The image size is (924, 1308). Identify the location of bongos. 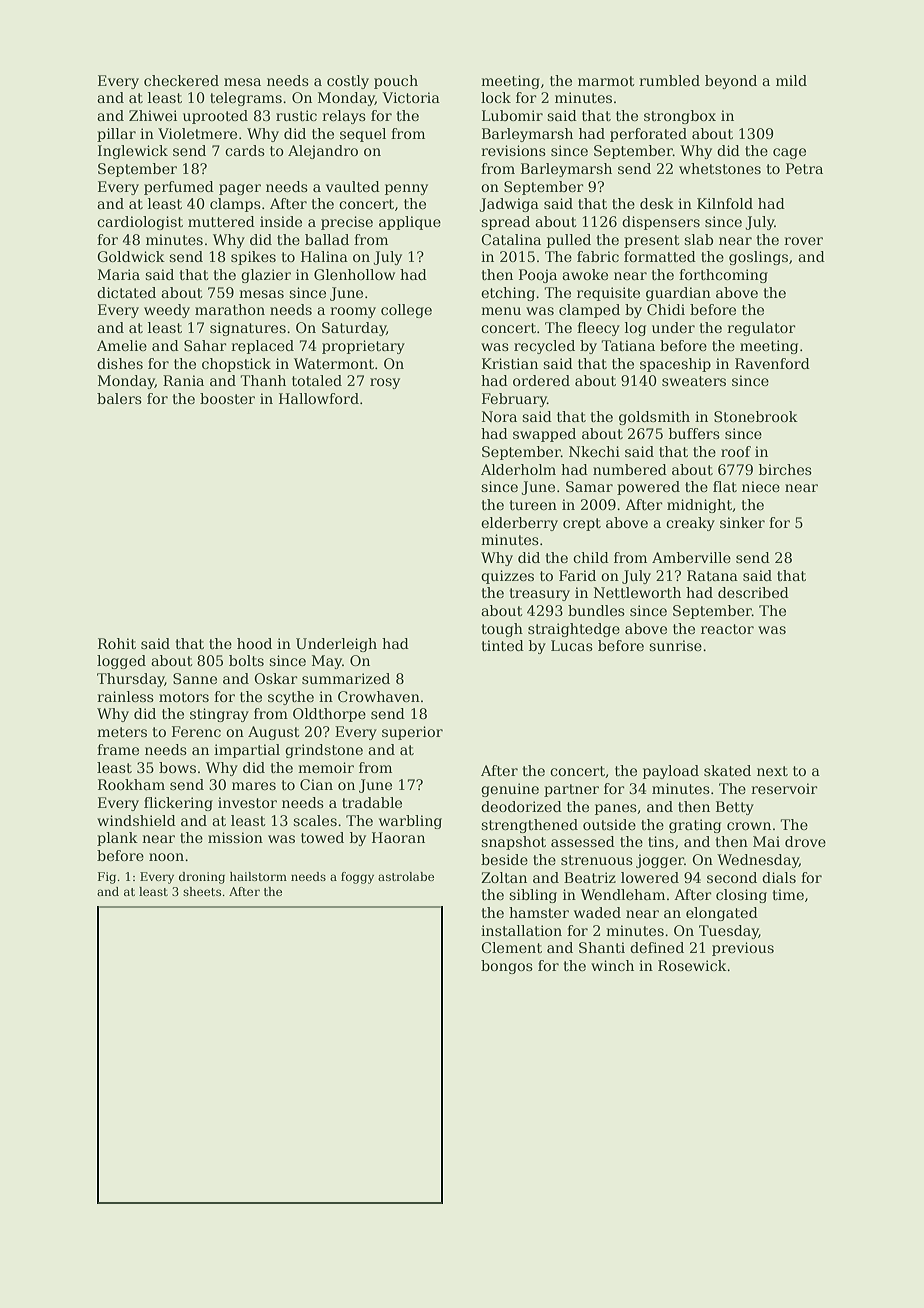
(507, 967).
